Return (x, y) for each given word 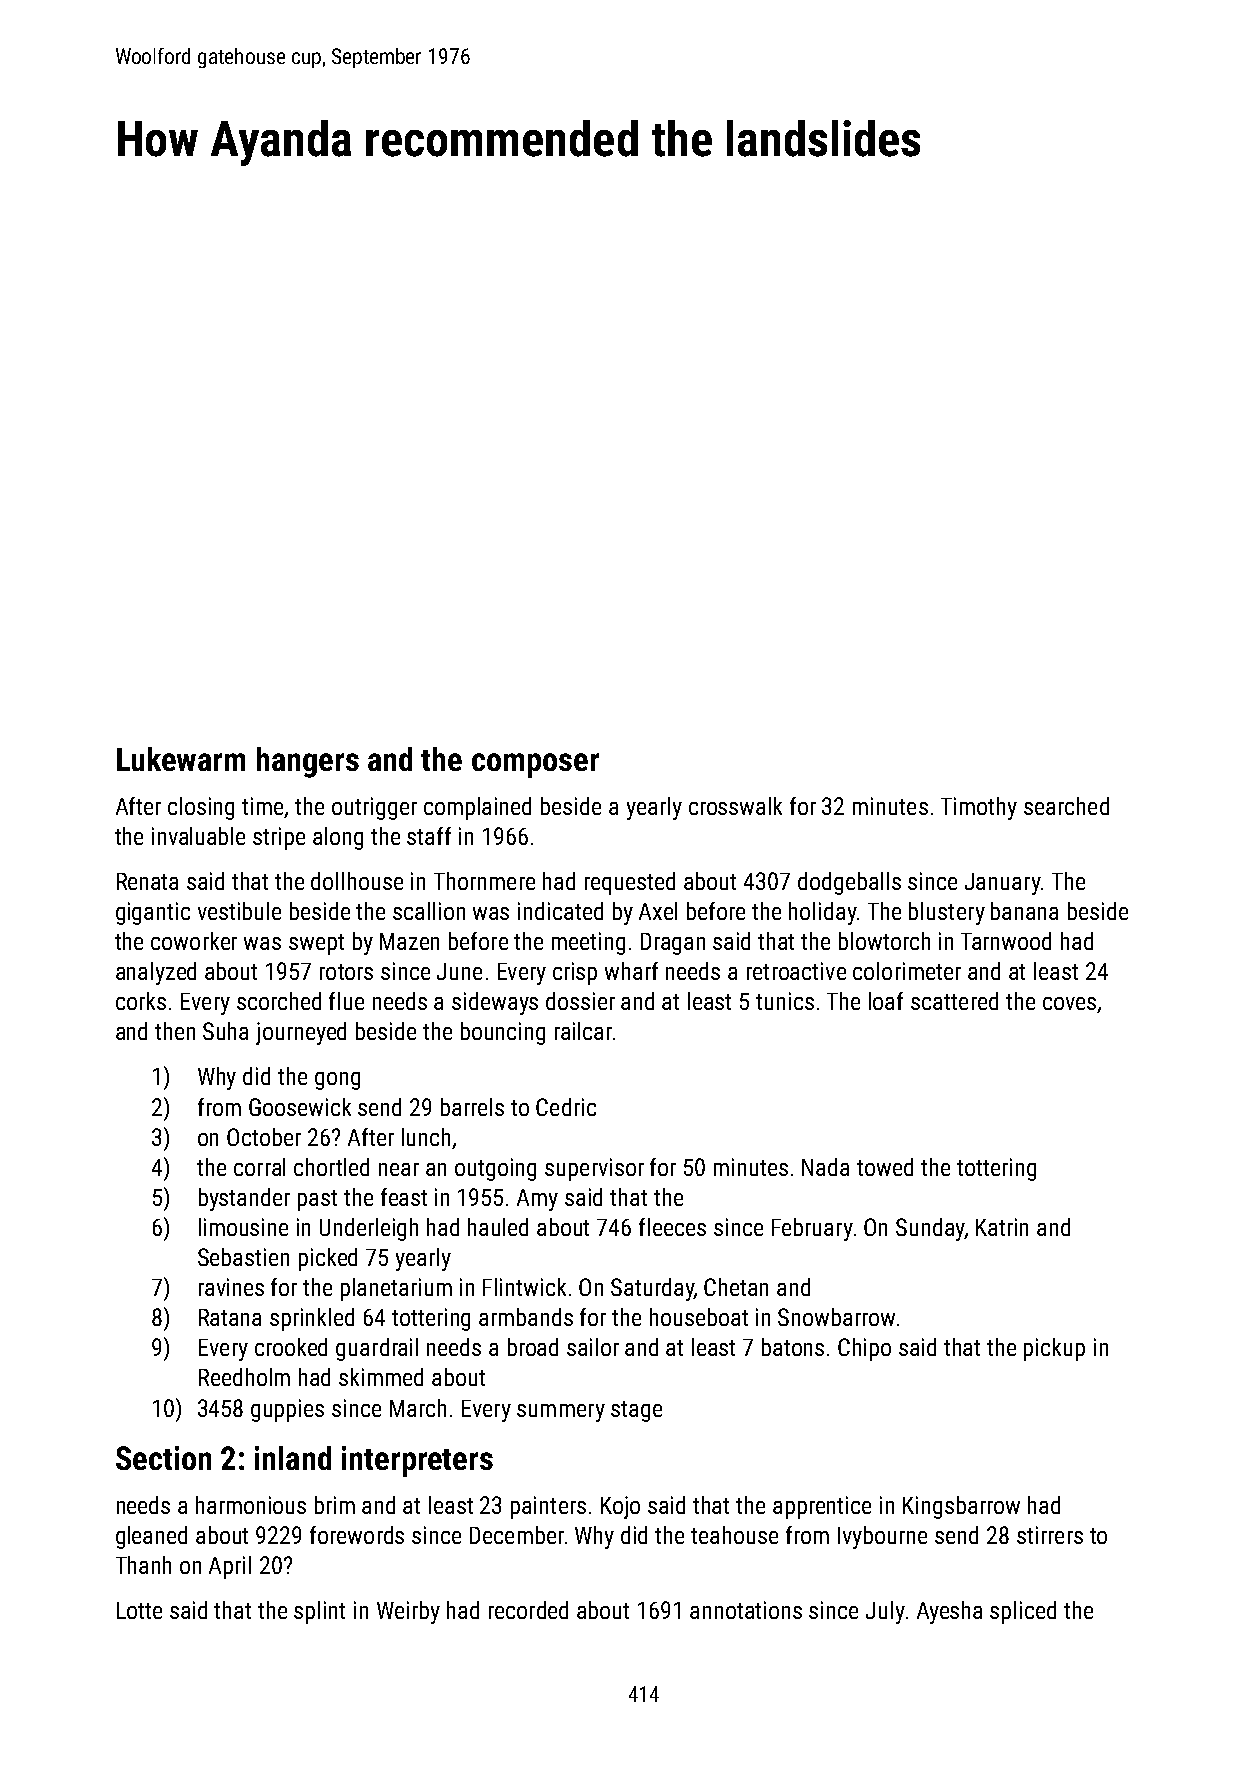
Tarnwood (1006, 941)
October (264, 1137)
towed (885, 1167)
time (262, 806)
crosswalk (735, 806)
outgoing (495, 1169)
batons (793, 1347)
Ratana (230, 1317)
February (812, 1229)
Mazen (409, 941)
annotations (746, 1610)
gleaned (151, 1537)
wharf (631, 971)
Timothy (979, 808)
